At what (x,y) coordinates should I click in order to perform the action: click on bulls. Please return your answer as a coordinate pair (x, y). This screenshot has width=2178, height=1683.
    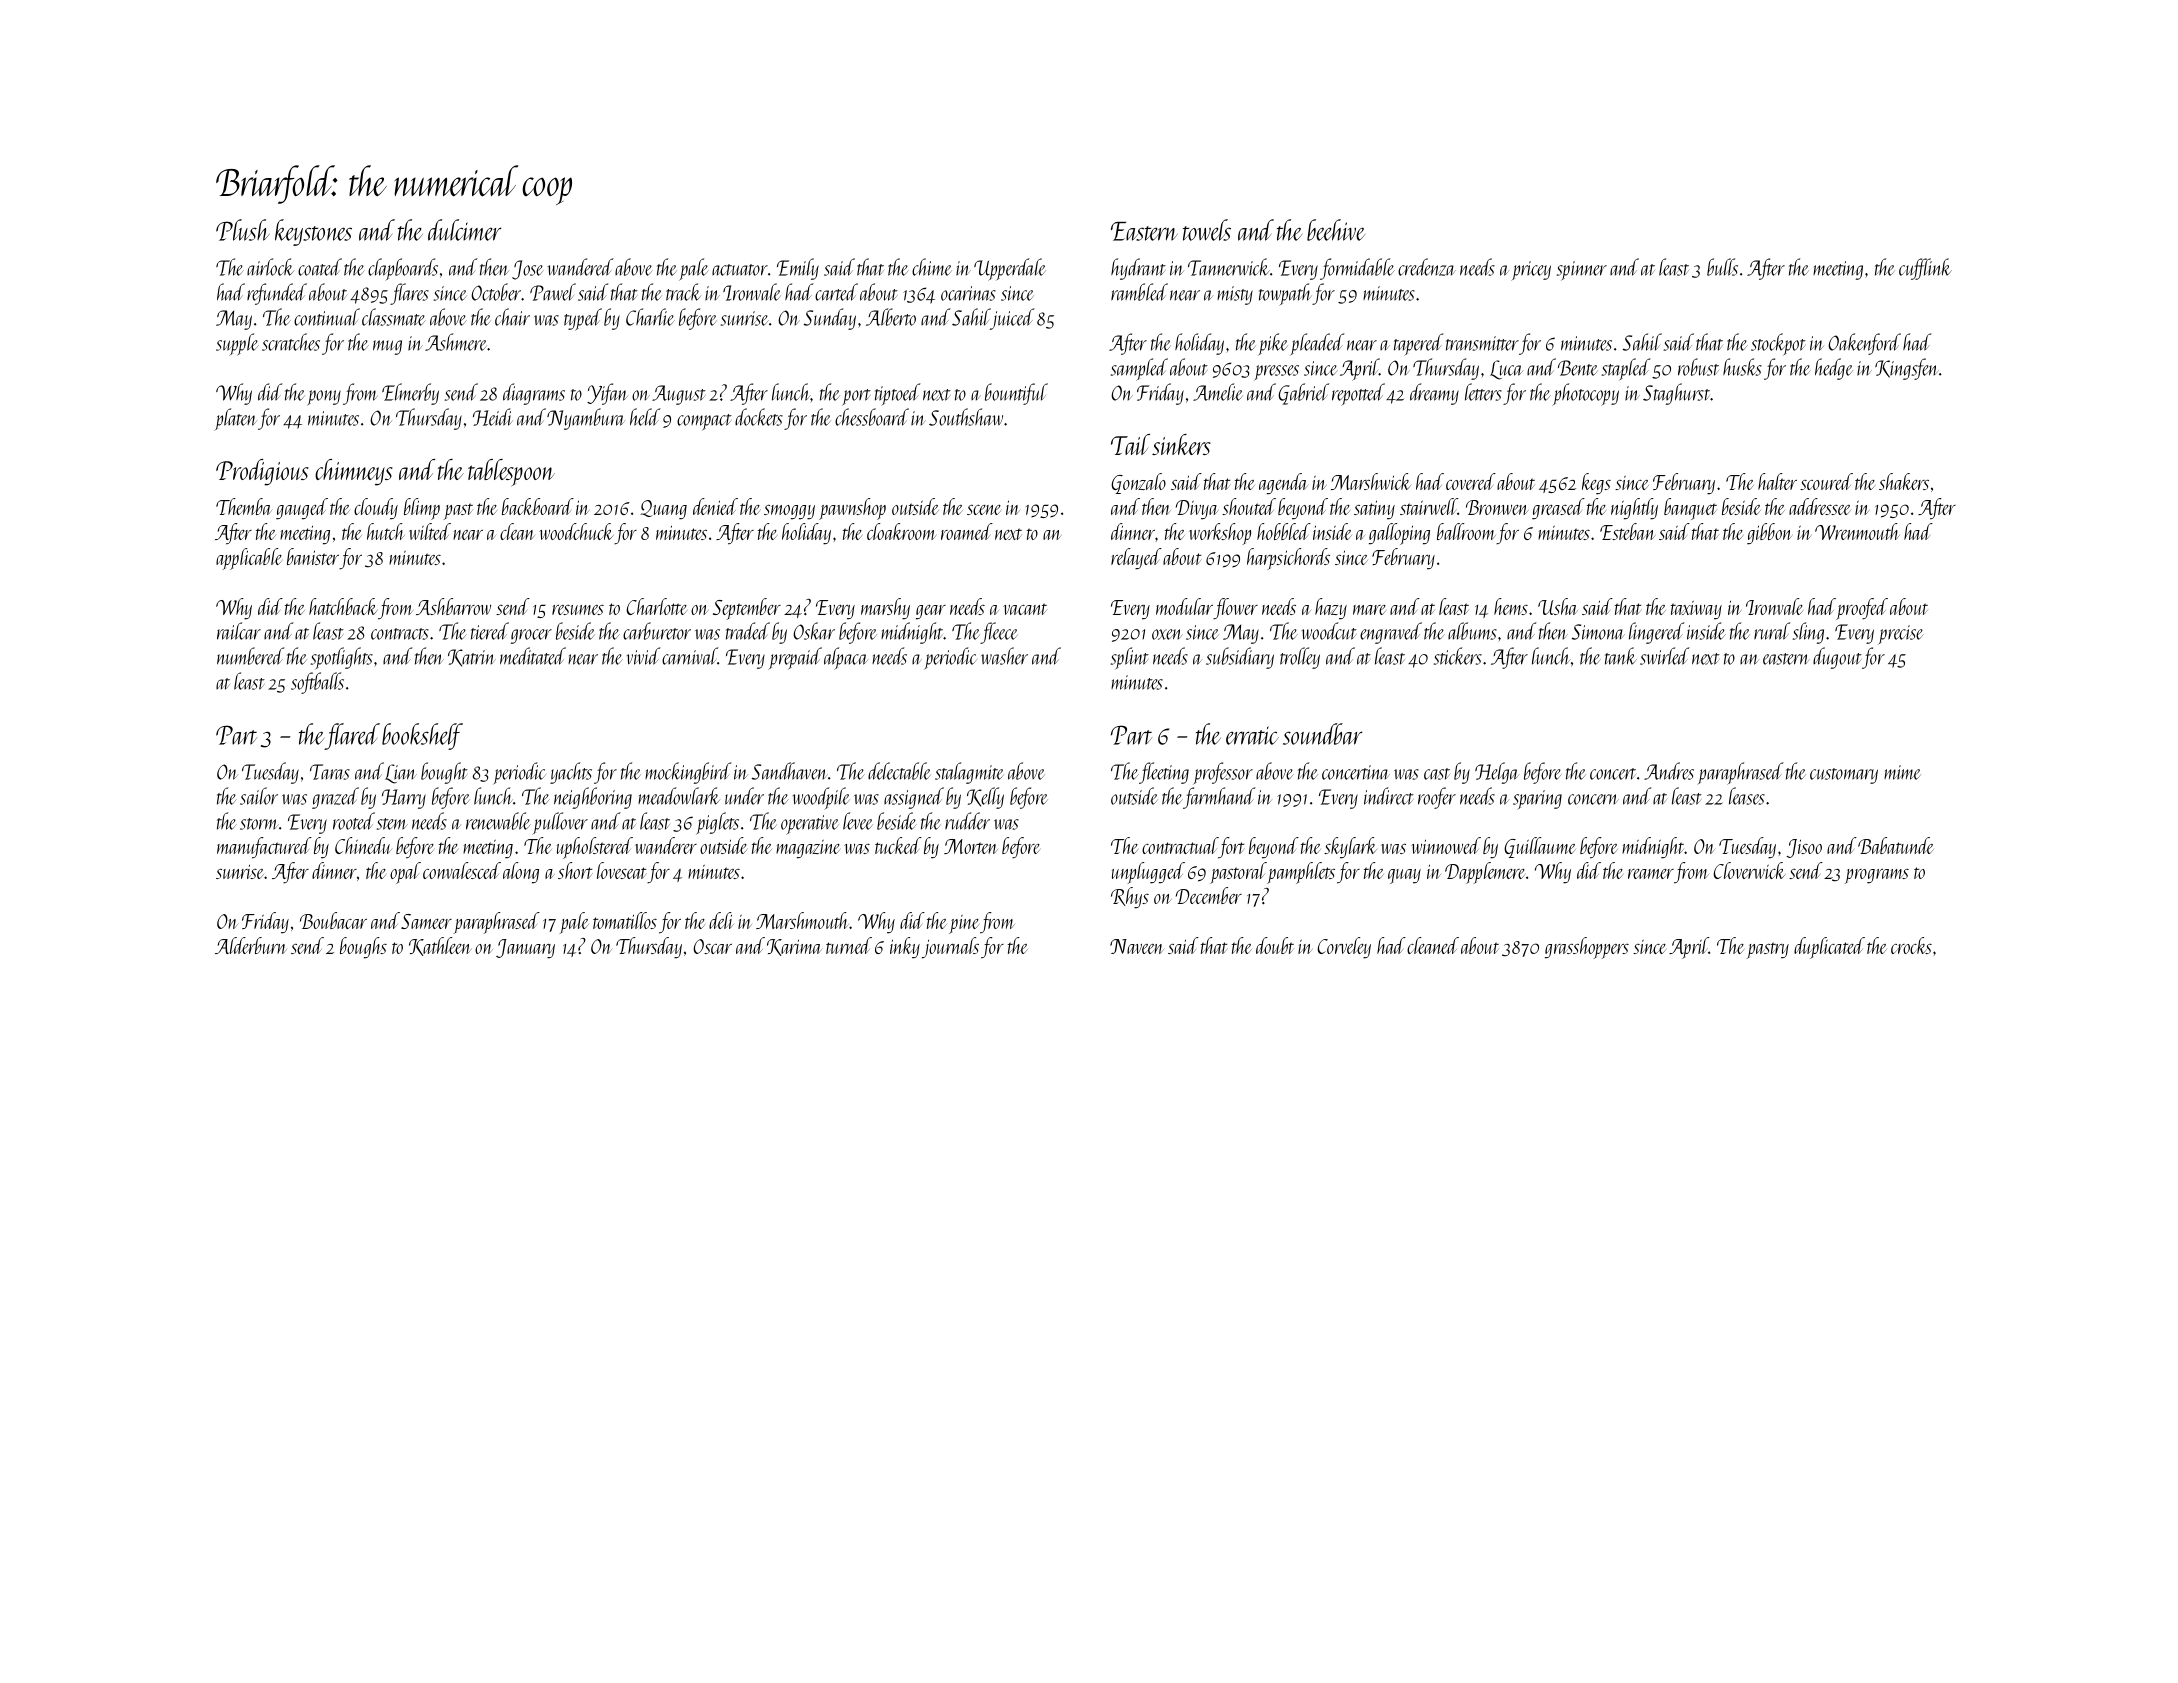
    Looking at the image, I should click on (1722, 267).
